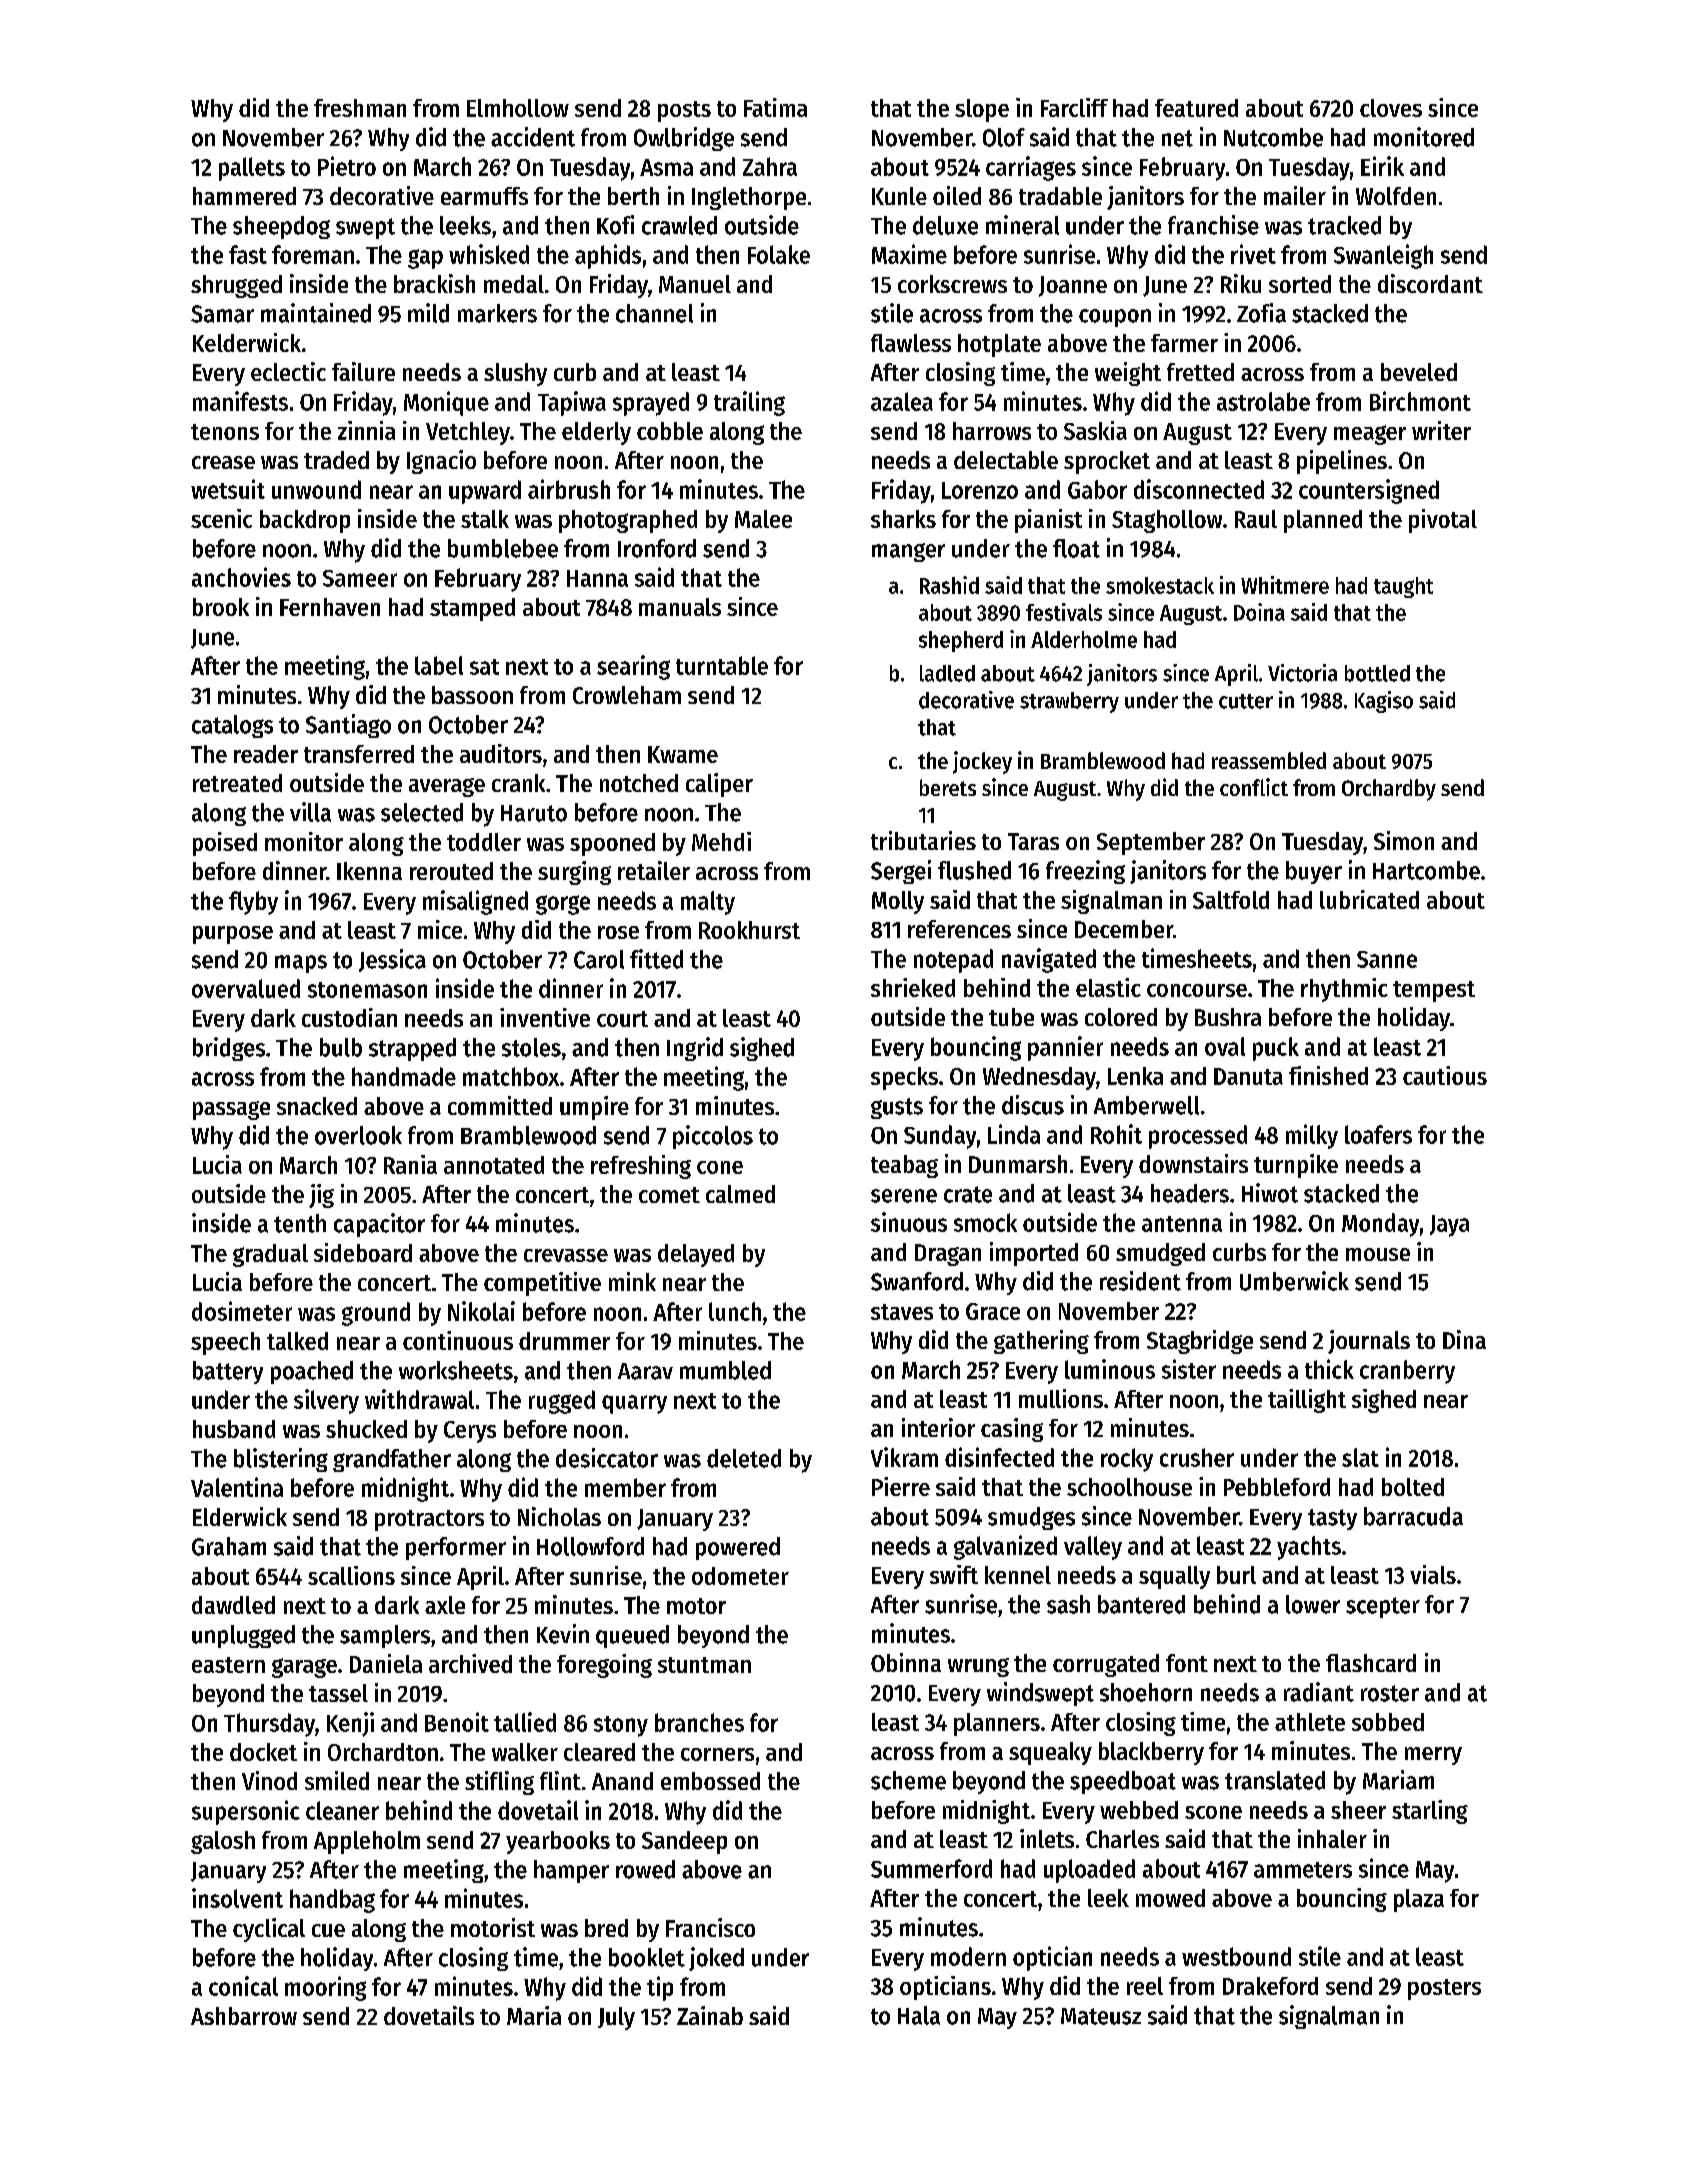 The image size is (1683, 2178). What do you see at coordinates (657, 548) in the screenshot?
I see `Ironford` at bounding box center [657, 548].
